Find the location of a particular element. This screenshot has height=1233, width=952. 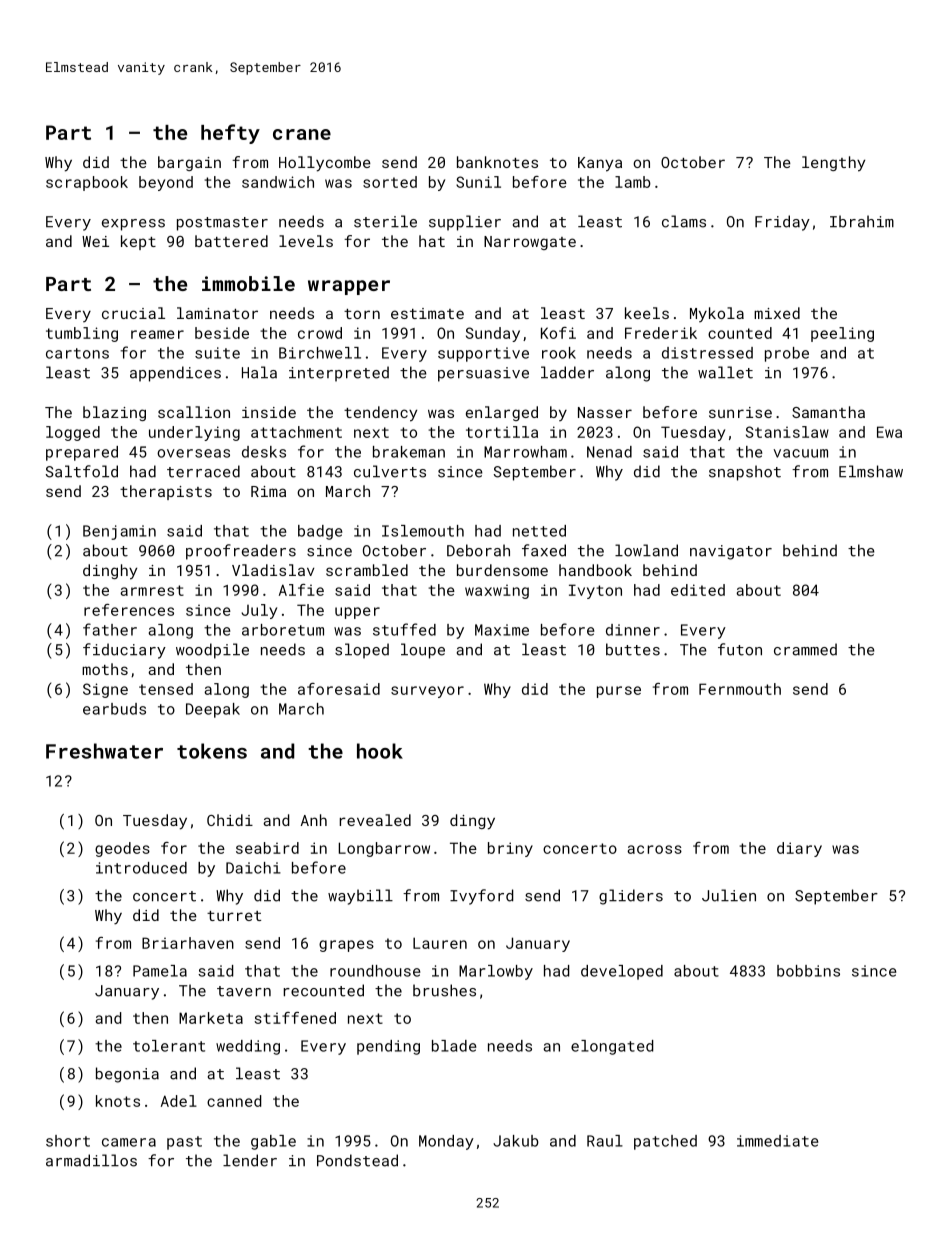

immediate is located at coordinates (777, 1141).
